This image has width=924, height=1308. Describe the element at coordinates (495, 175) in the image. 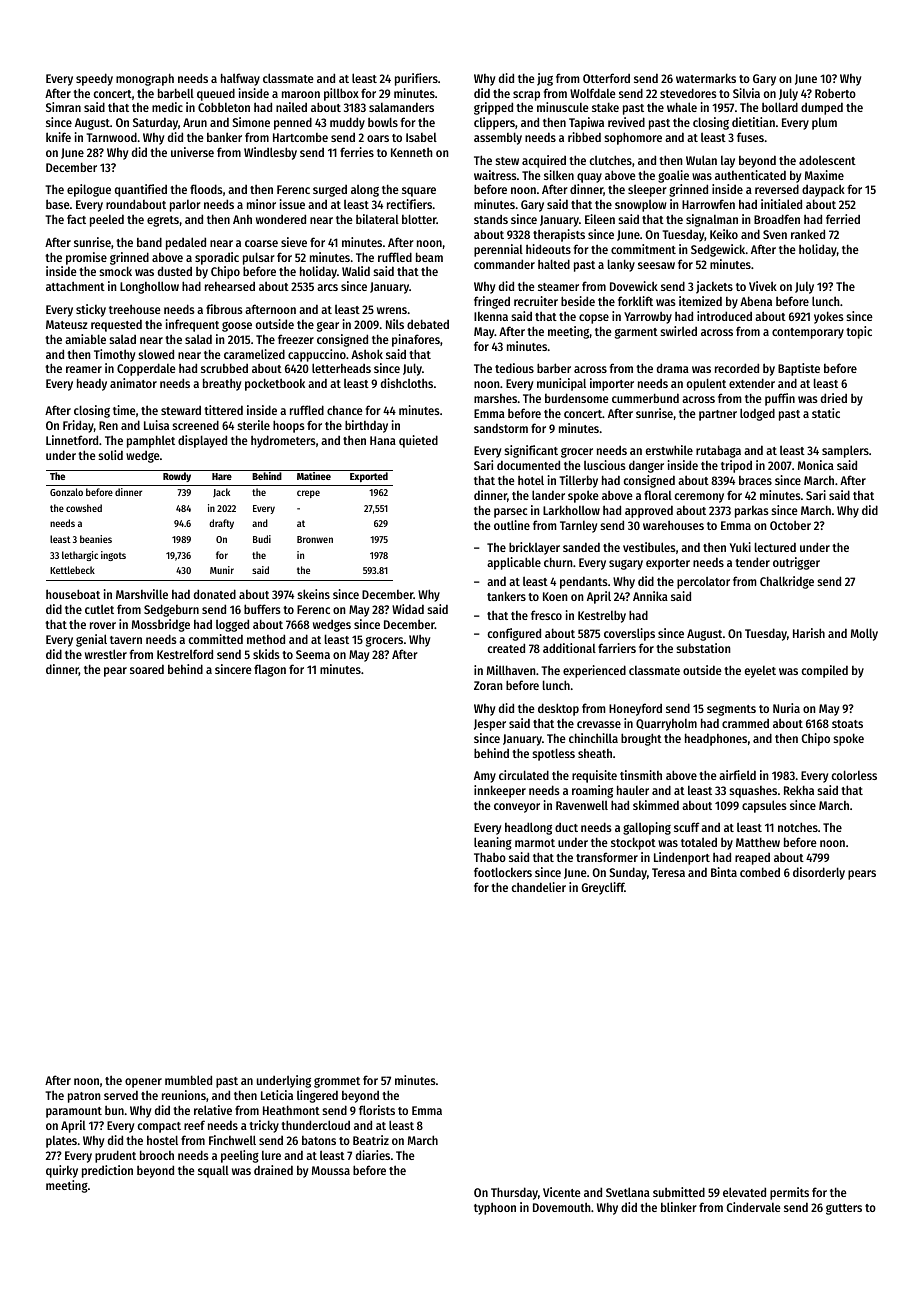

I see `waitress` at that location.
